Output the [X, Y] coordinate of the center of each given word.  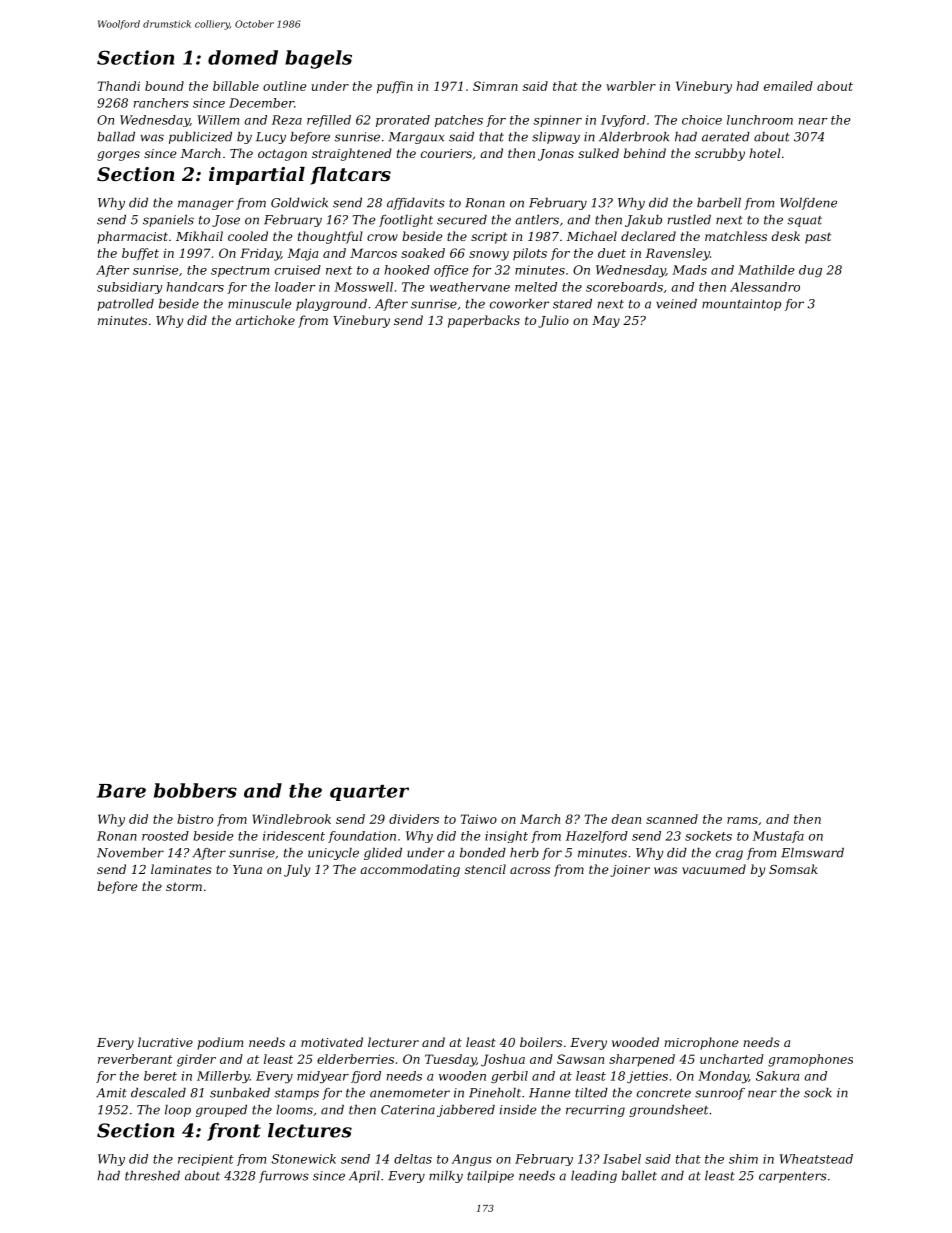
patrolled [125, 305]
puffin [395, 87]
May [606, 322]
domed [243, 57]
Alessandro [765, 287]
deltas [413, 1159]
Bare [121, 791]
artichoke [265, 320]
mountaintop [741, 305]
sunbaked [240, 1093]
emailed [788, 86]
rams [742, 820]
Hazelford [597, 837]
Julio [553, 321]
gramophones [810, 1060]
